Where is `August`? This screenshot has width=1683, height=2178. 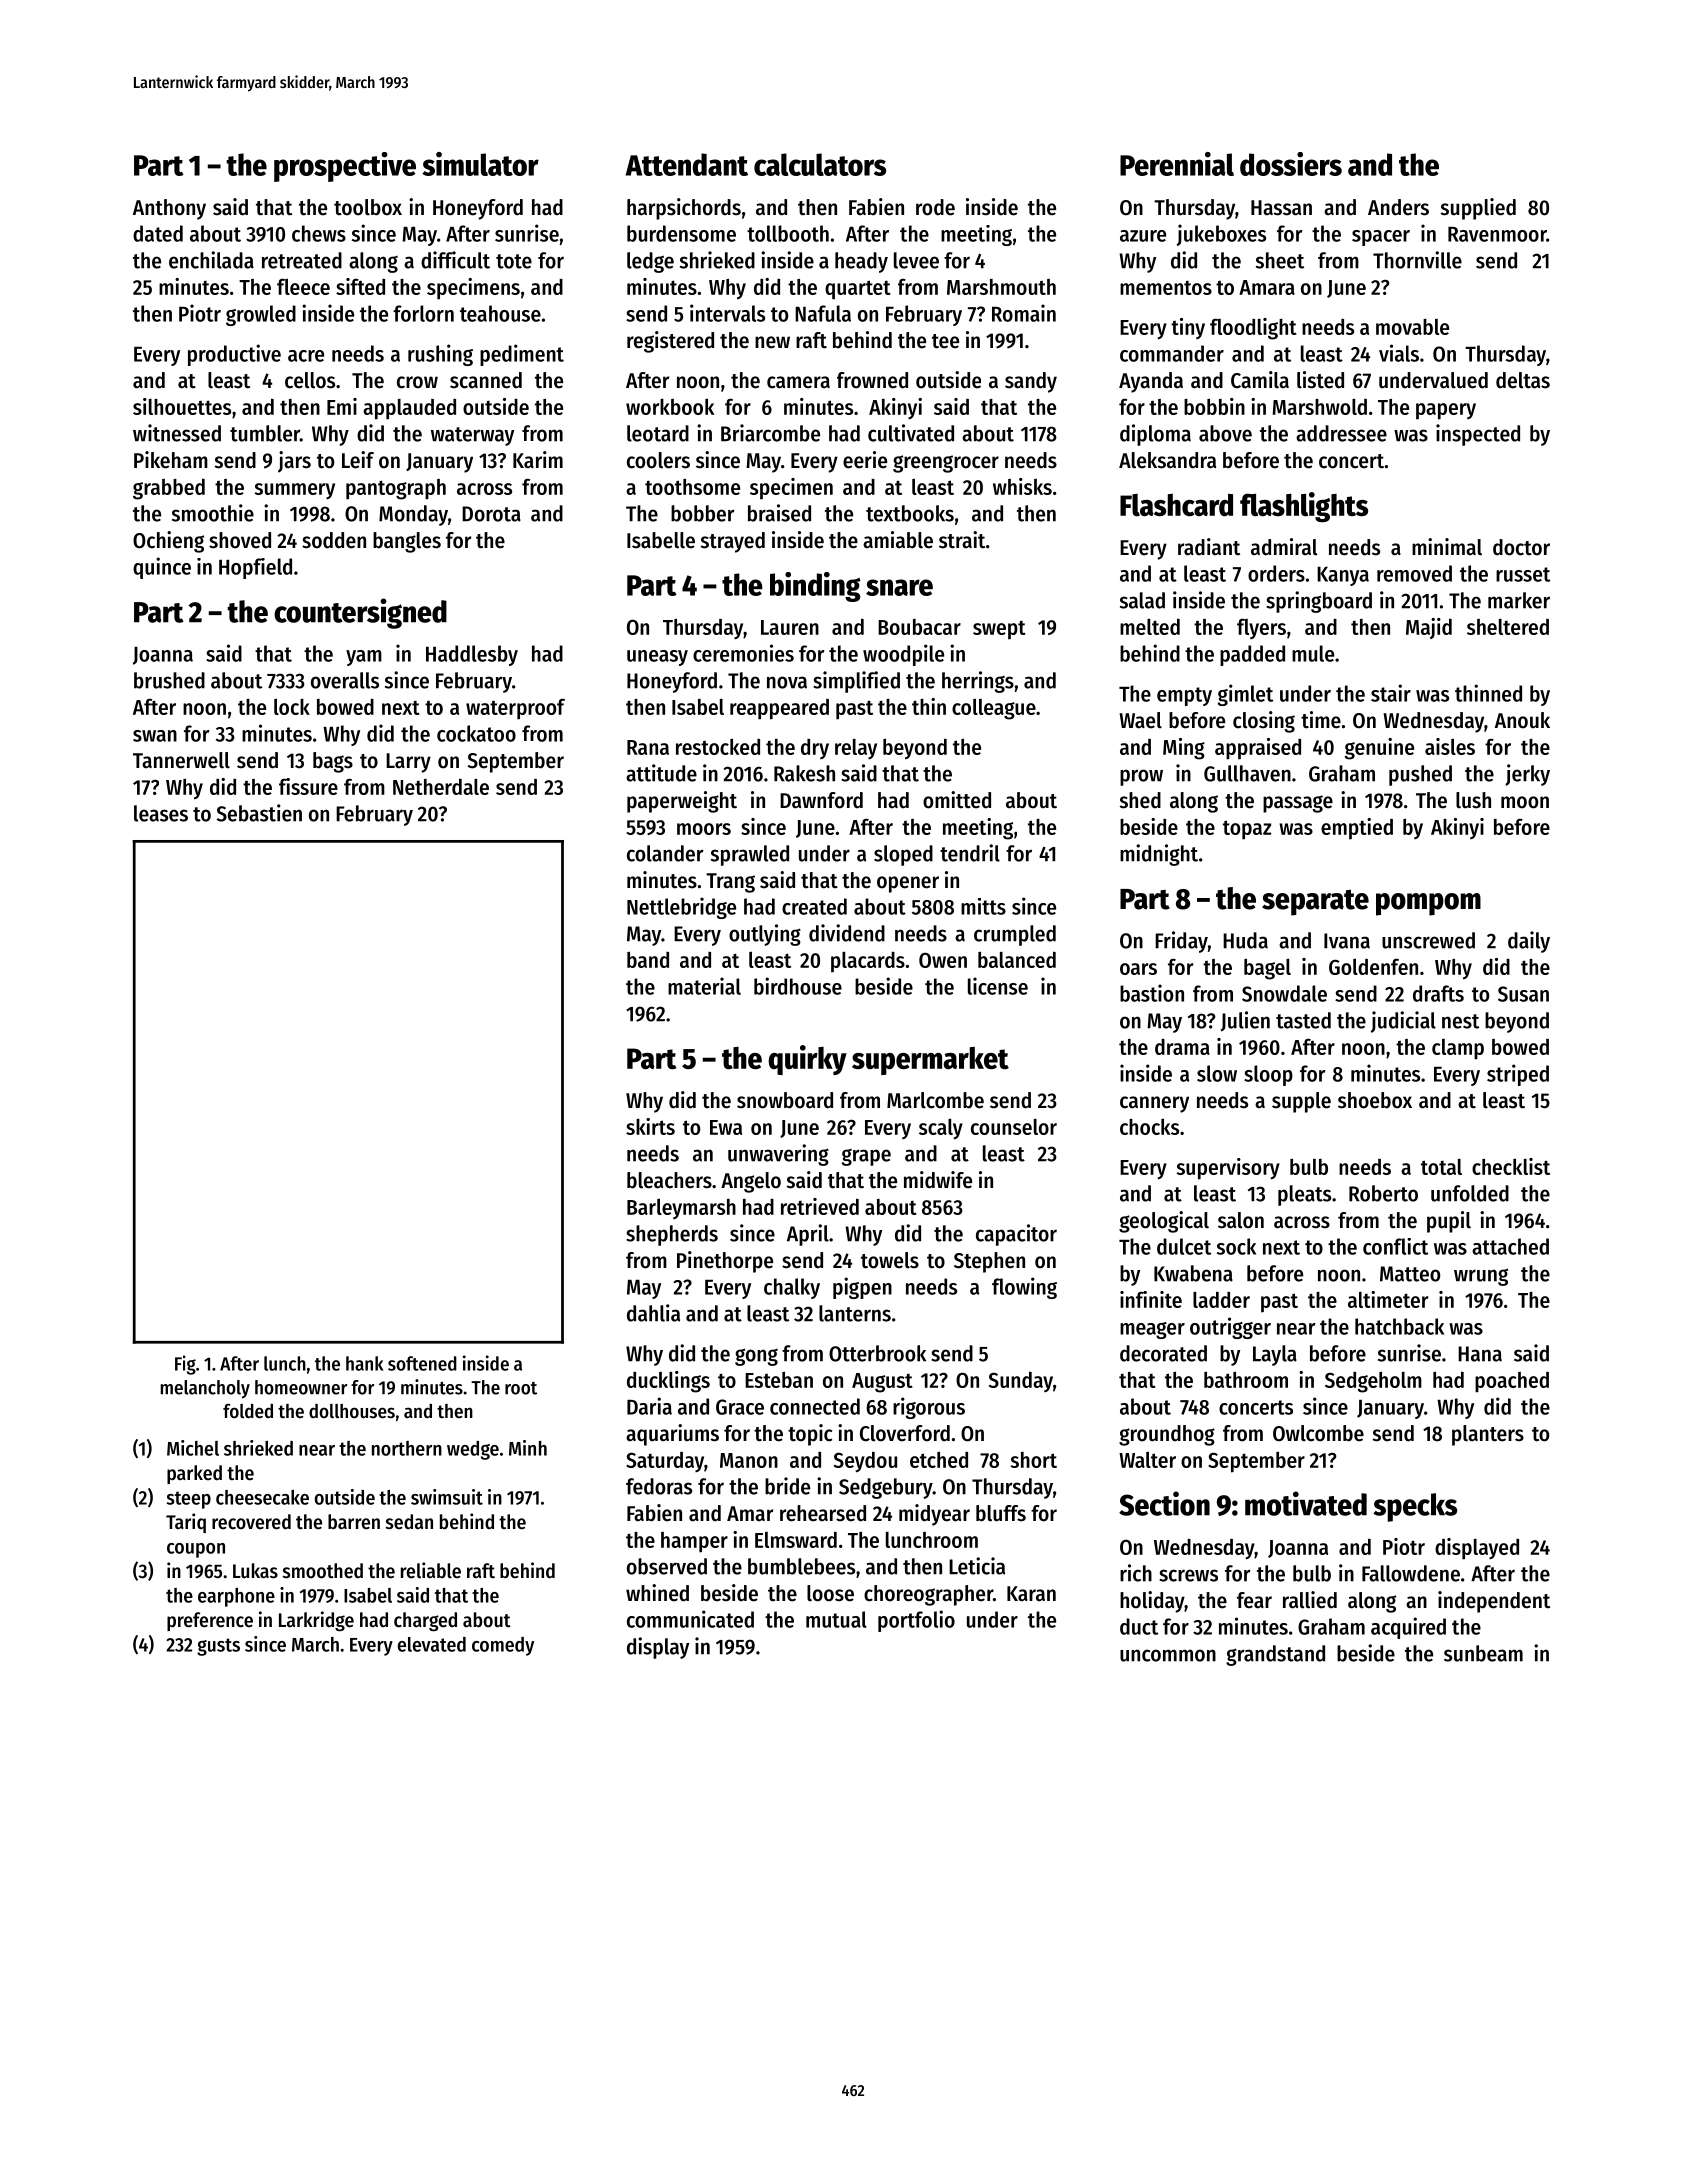
August is located at coordinates (882, 1383).
